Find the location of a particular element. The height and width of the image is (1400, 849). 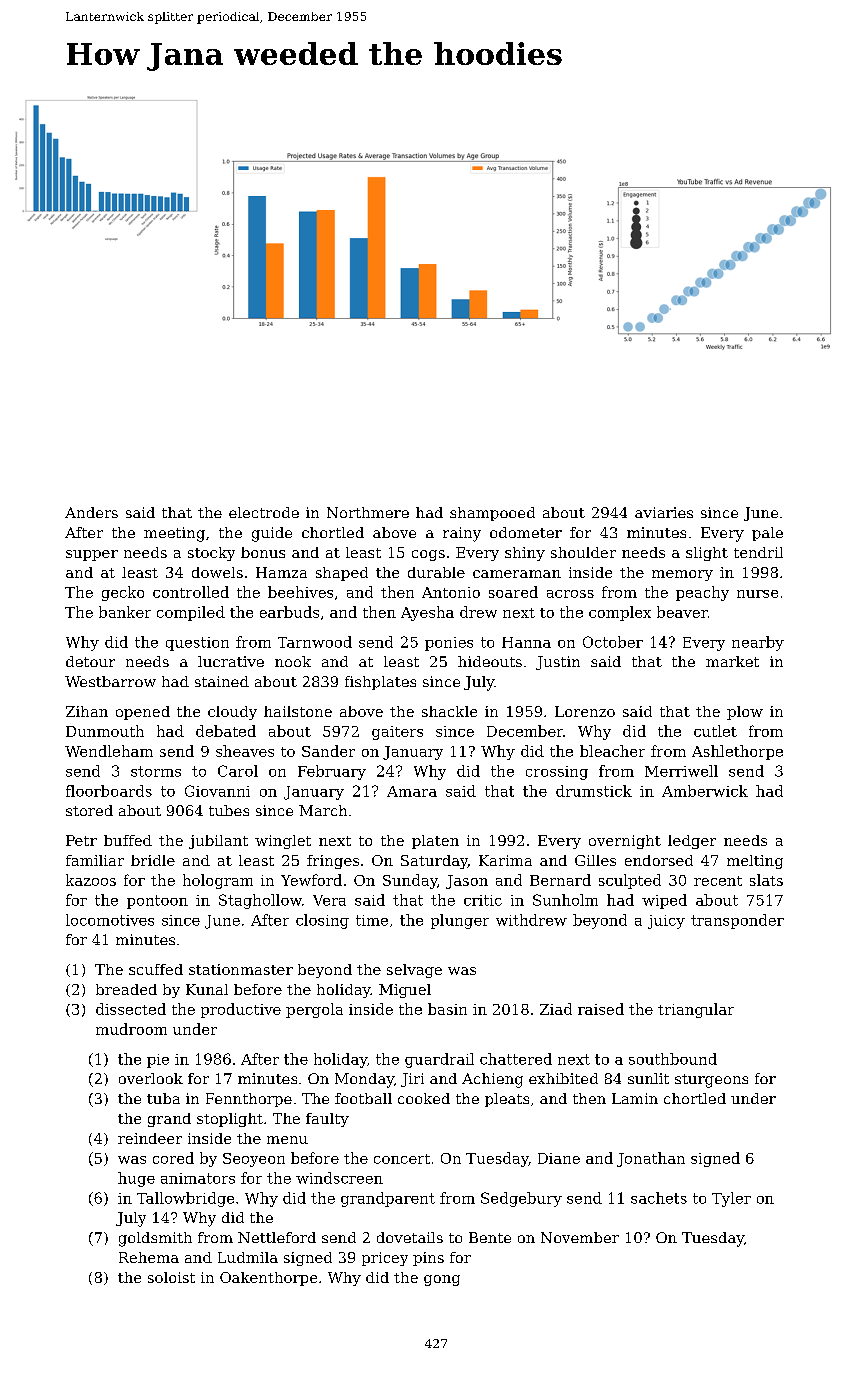

Lamin is located at coordinates (635, 1098).
